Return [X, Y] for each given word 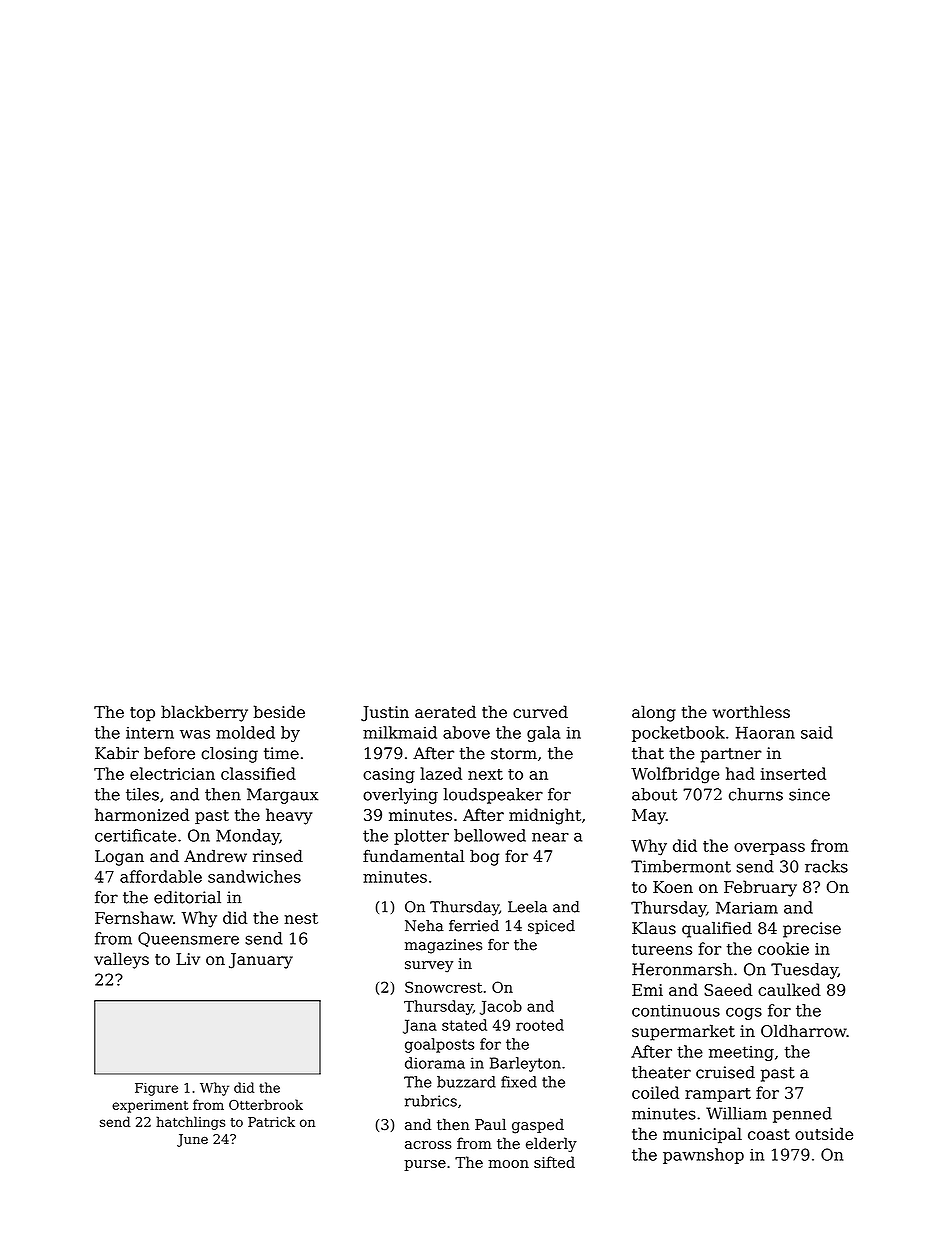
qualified [717, 930]
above [466, 732]
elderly [551, 1144]
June [192, 1140]
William [736, 1113]
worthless [751, 711]
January [261, 961]
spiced [551, 927]
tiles [142, 794]
